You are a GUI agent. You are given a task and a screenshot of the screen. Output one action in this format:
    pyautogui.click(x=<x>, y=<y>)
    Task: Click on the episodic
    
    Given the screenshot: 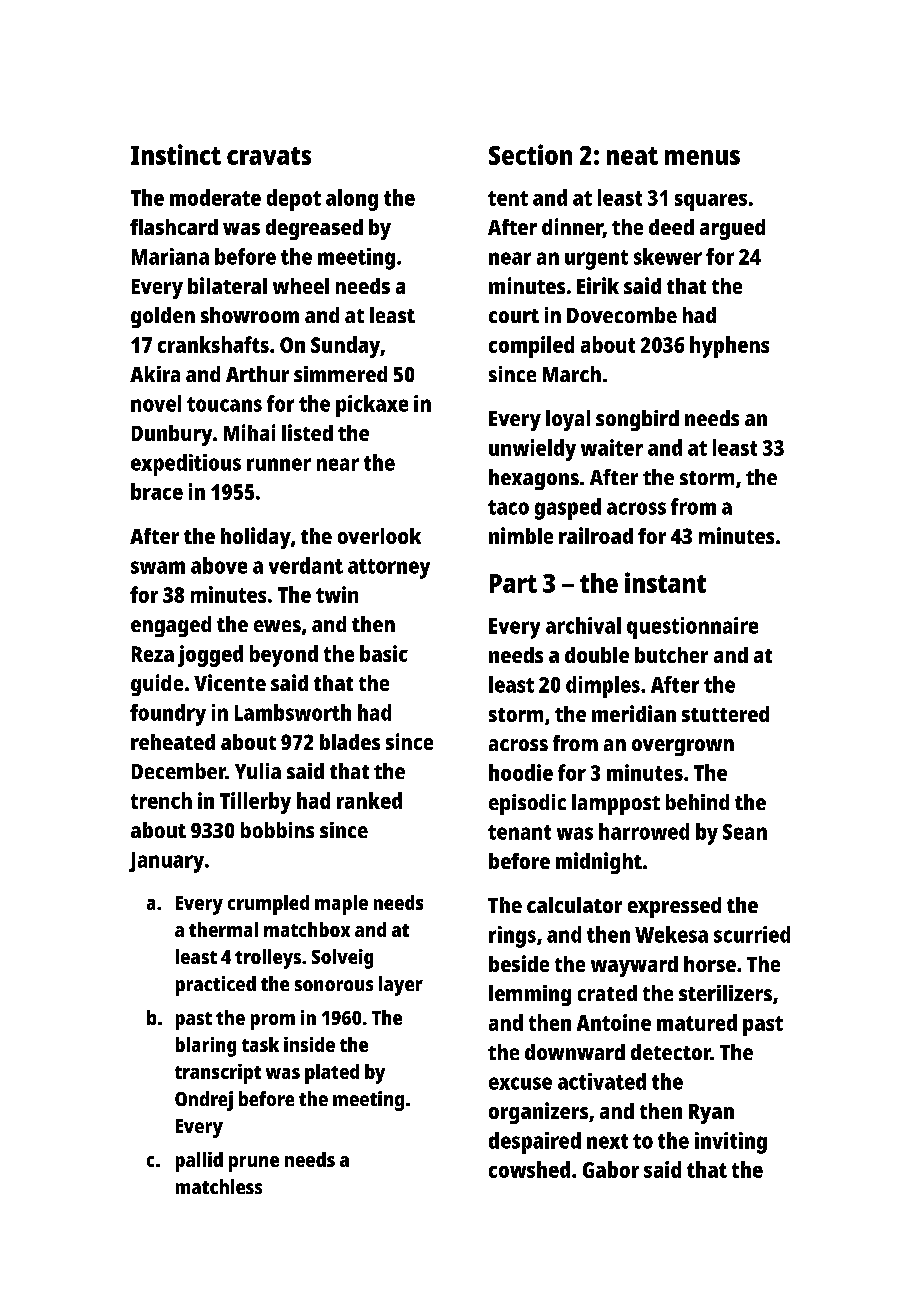 What is the action you would take?
    pyautogui.click(x=527, y=804)
